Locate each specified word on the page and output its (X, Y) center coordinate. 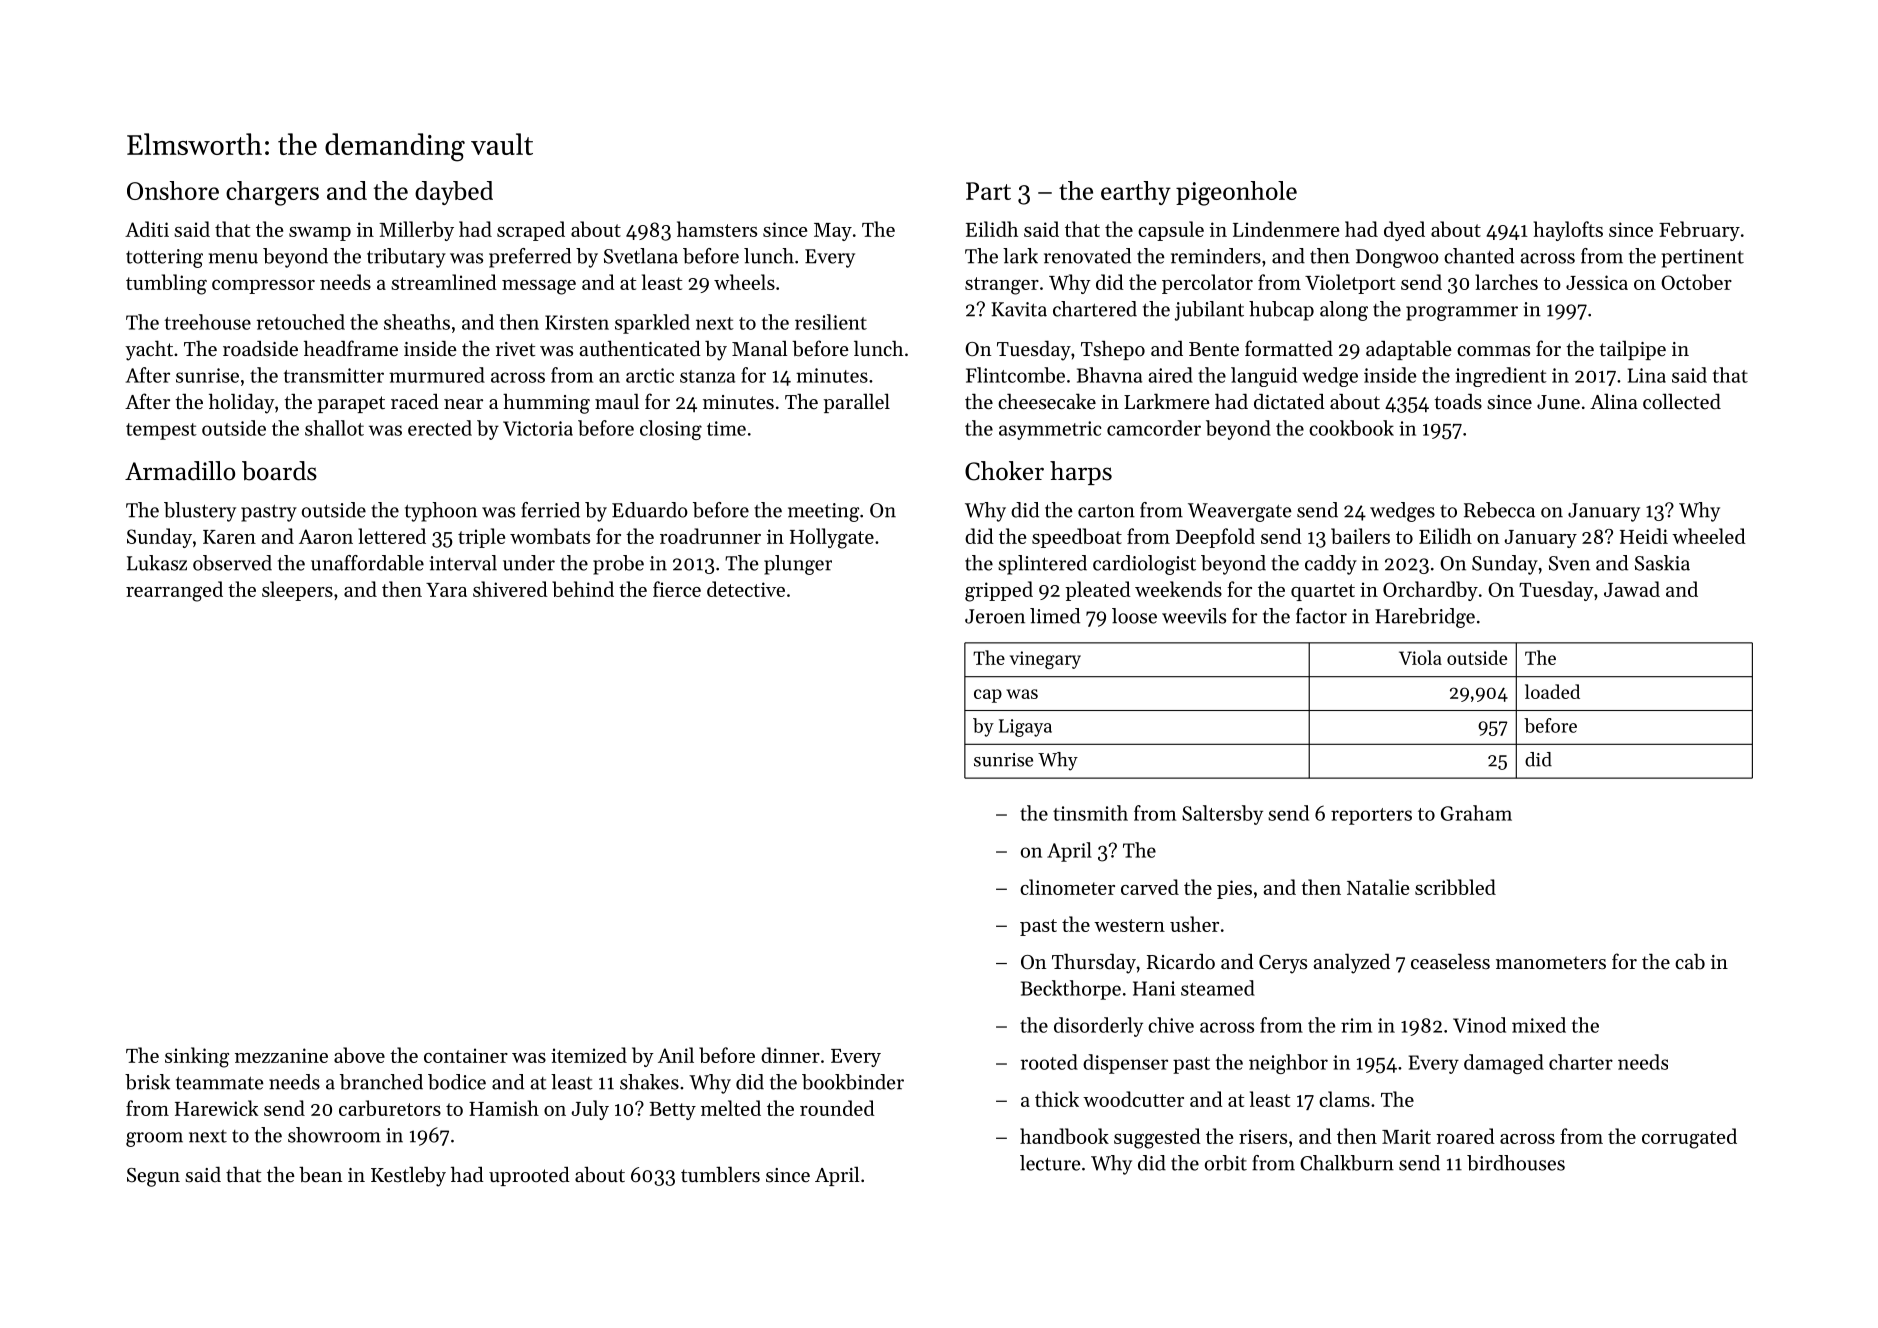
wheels (744, 282)
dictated (1289, 402)
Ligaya (1025, 728)
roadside (260, 348)
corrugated (1689, 1138)
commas (1493, 351)
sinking (197, 1057)
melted (731, 1108)
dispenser (1125, 1064)
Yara (446, 590)
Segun (153, 1177)
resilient (831, 322)
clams (1344, 1099)
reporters (1371, 816)
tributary (406, 258)
